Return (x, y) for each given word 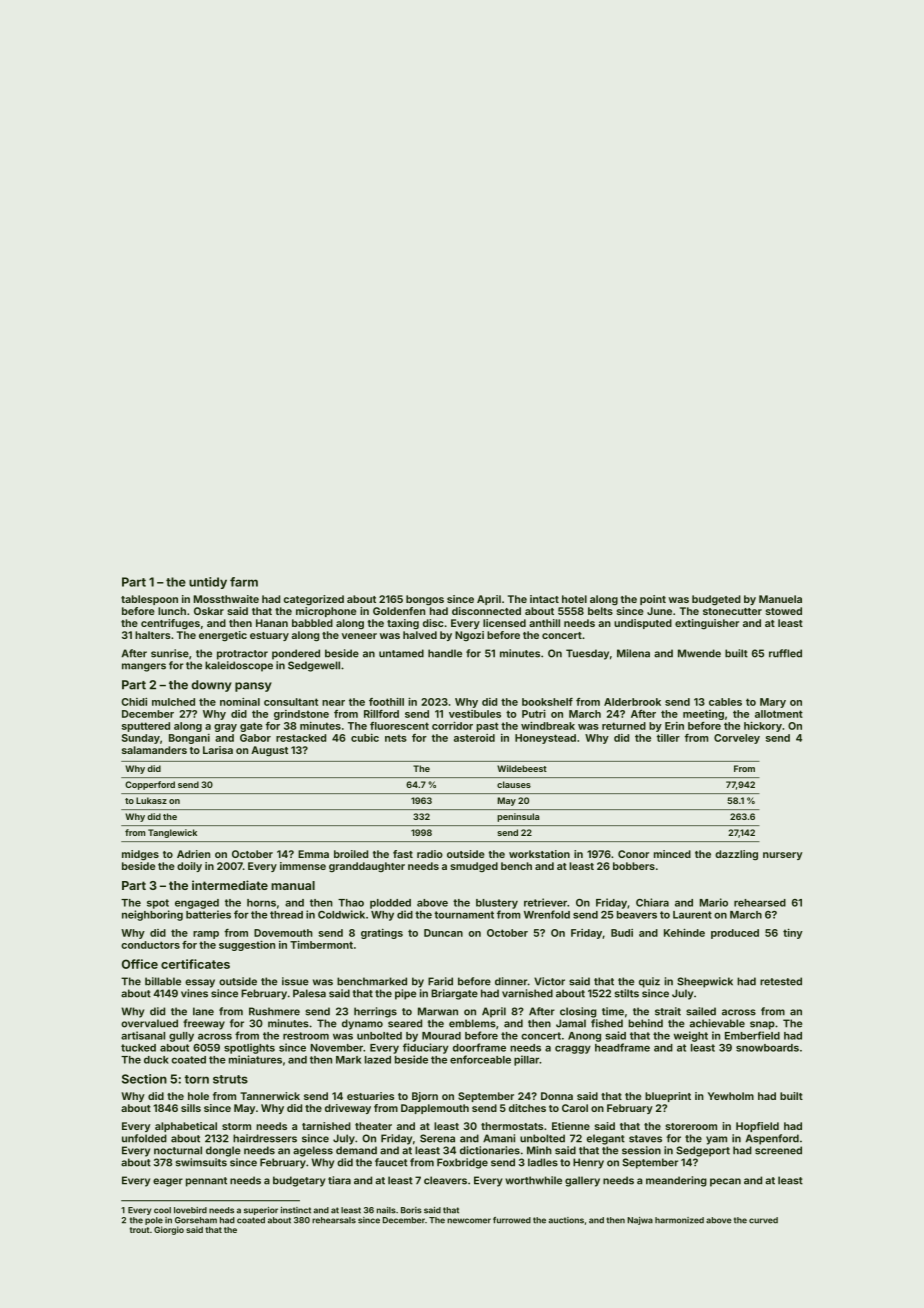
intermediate (230, 885)
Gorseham (196, 1220)
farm (244, 582)
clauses (514, 784)
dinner (511, 981)
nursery (783, 856)
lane (203, 1011)
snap (762, 1025)
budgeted (716, 600)
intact (544, 599)
